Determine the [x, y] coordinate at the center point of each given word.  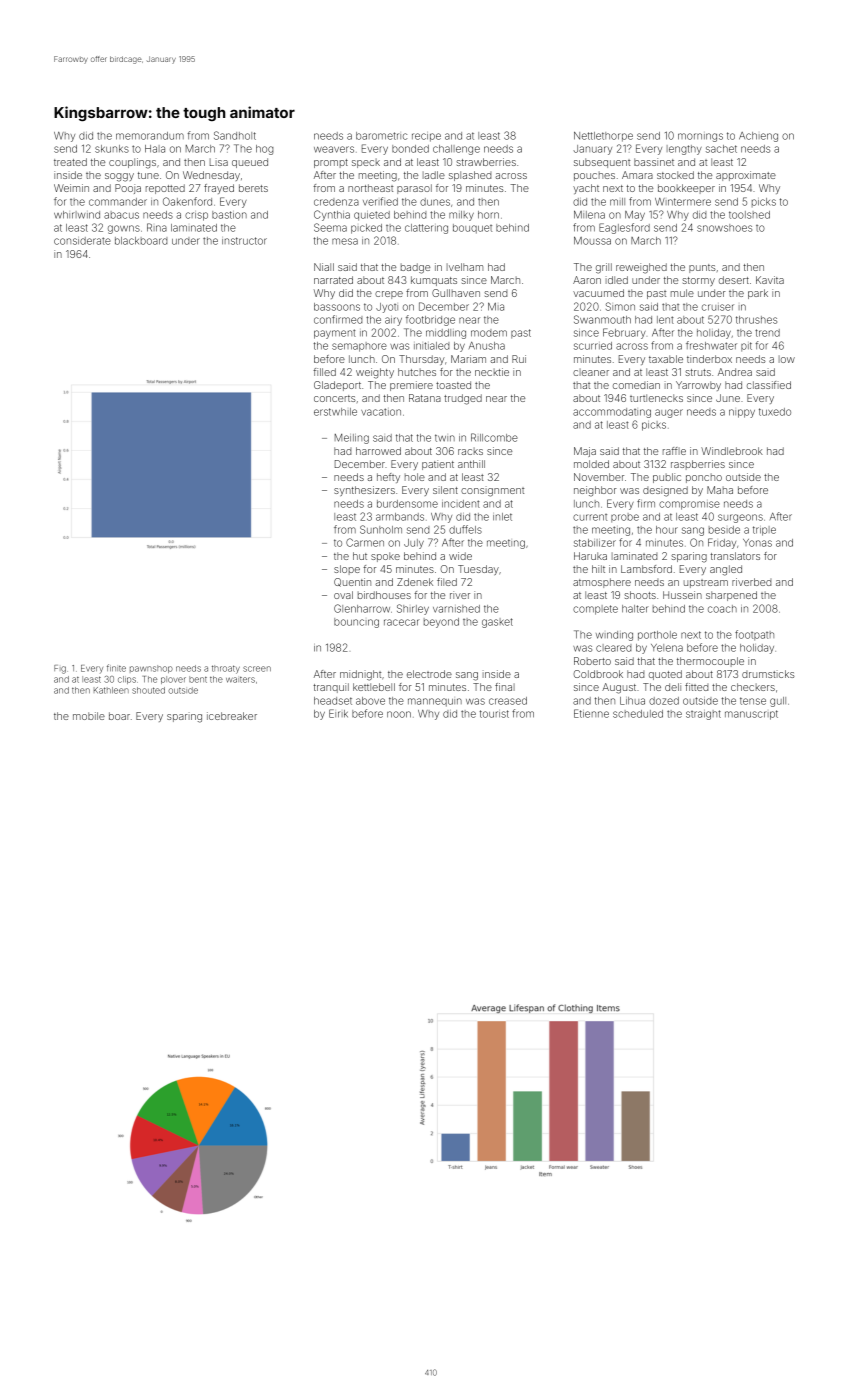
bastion [229, 215]
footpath [754, 635]
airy [393, 321]
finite [116, 668]
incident [461, 504]
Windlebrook [732, 451]
